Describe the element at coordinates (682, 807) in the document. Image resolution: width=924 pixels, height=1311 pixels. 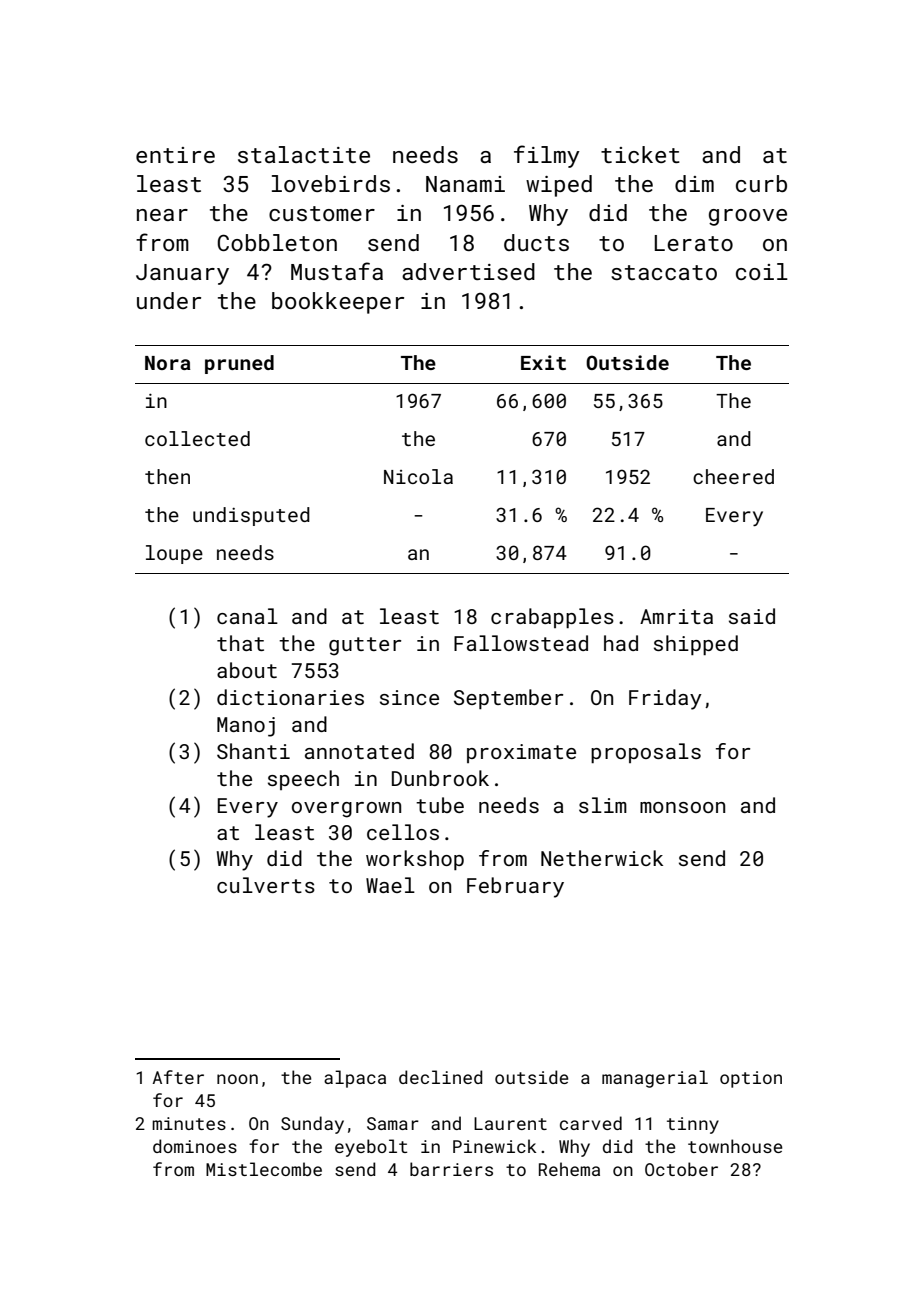
I see `monsoon` at that location.
